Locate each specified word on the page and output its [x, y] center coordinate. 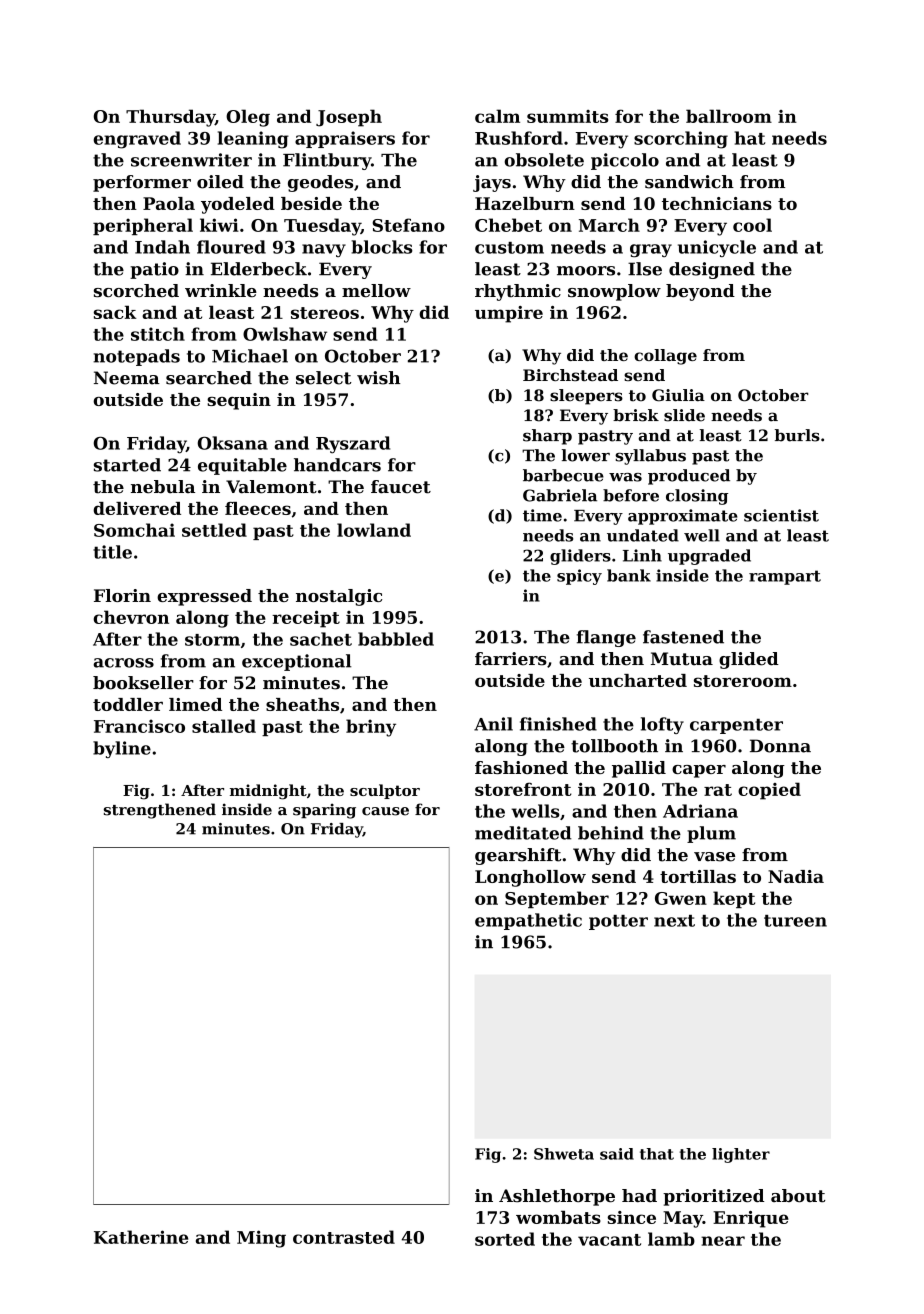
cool [752, 225]
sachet [321, 639]
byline [122, 749]
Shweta [564, 1154]
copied [769, 791]
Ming [261, 1239]
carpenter [736, 726]
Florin [122, 595]
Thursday [170, 118]
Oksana [233, 443]
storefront [523, 789]
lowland [374, 530]
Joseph [349, 118]
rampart [785, 577]
